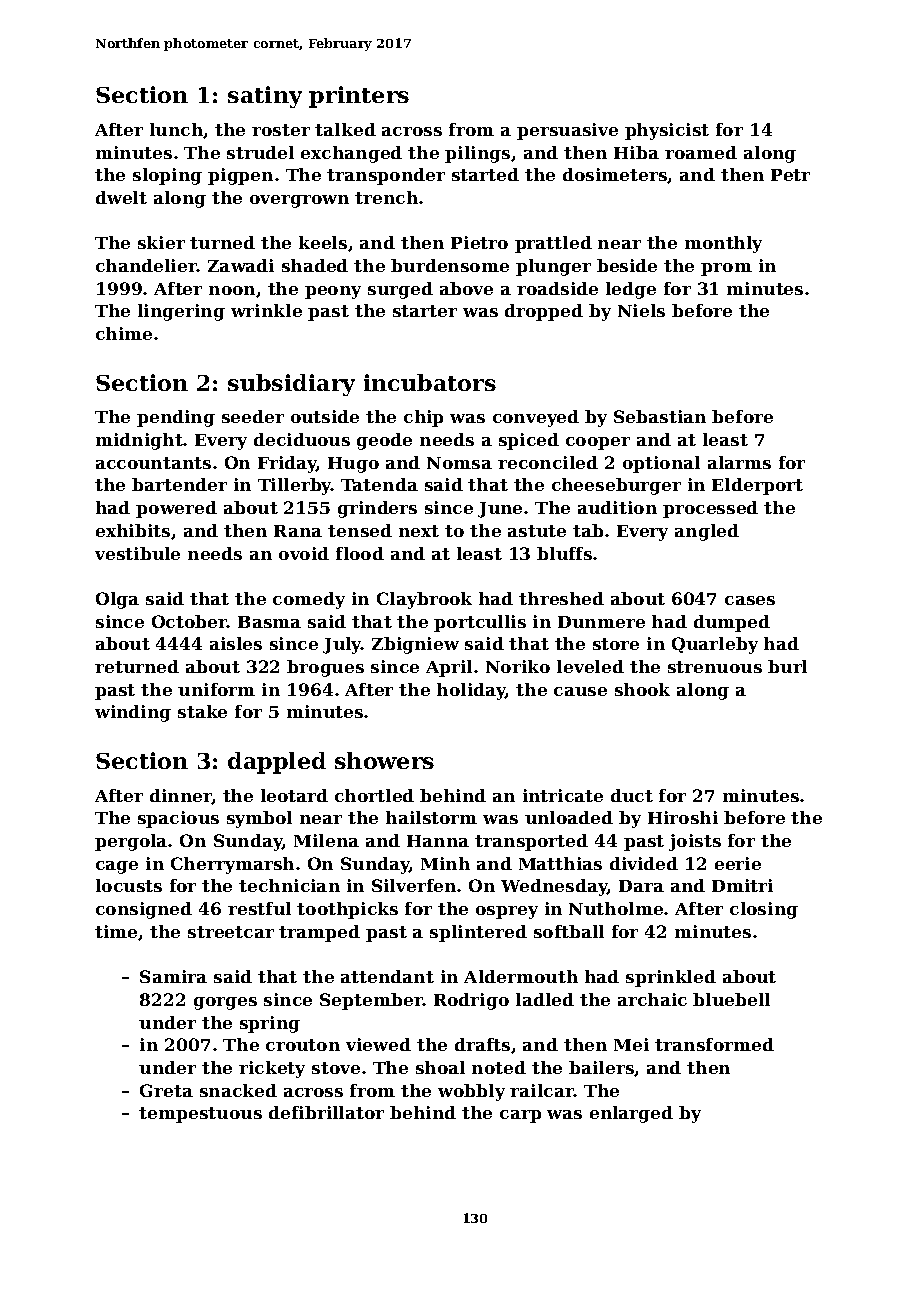 Image resolution: width=924 pixels, height=1311 pixels. I want to click on chime, so click(124, 333).
